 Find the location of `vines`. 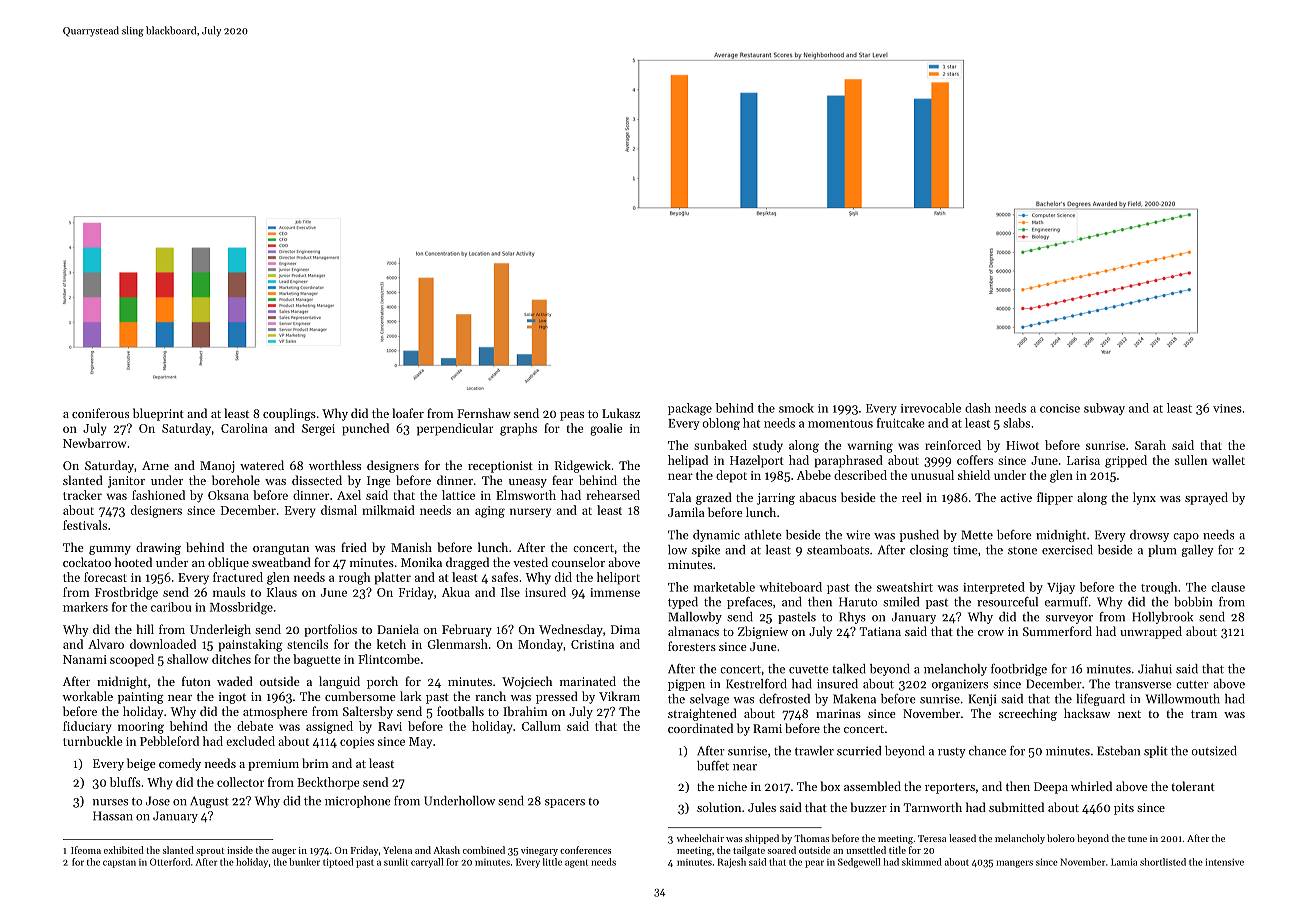

vines is located at coordinates (1227, 408).
